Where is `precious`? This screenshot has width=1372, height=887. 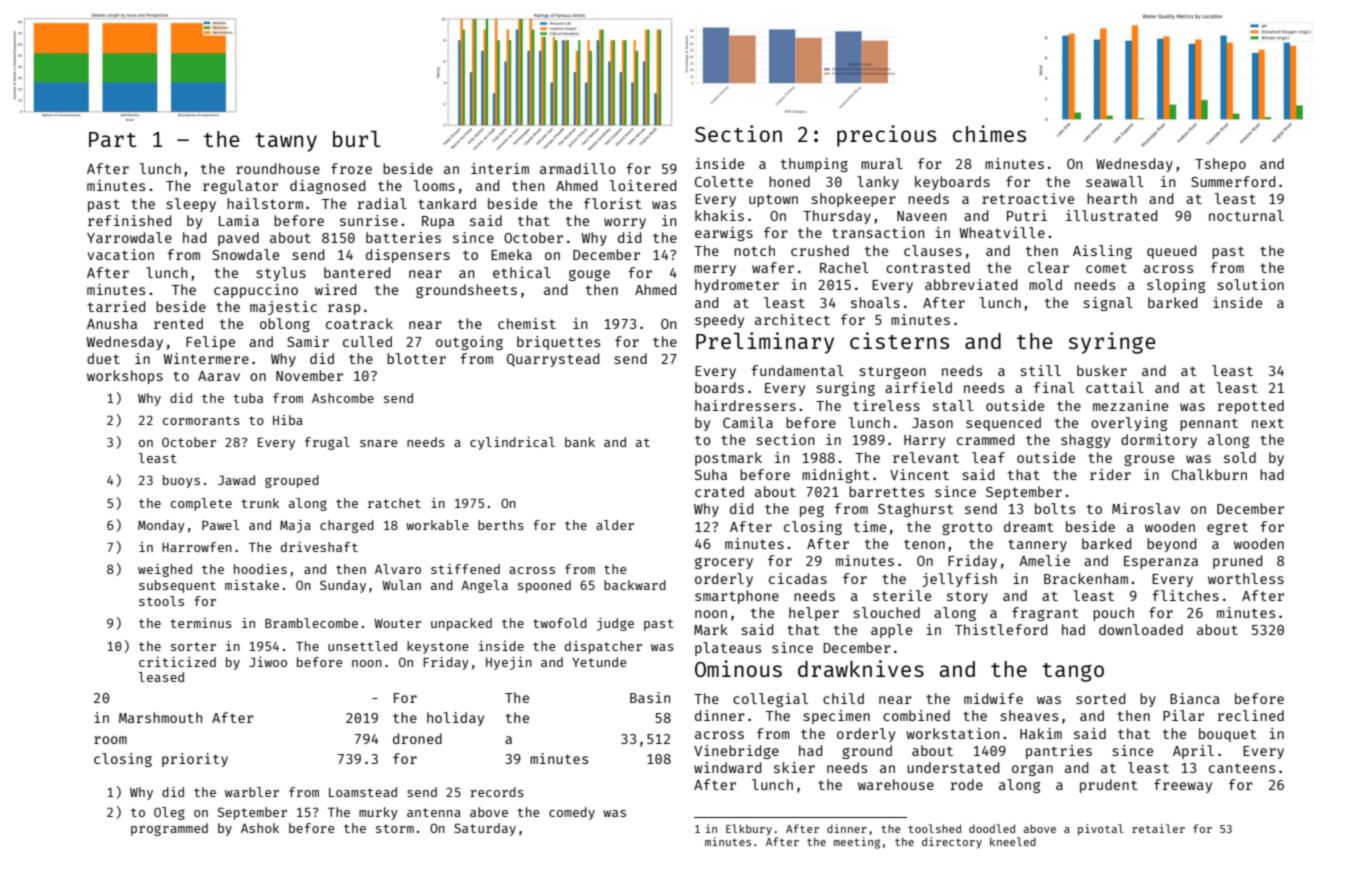 precious is located at coordinates (886, 136).
